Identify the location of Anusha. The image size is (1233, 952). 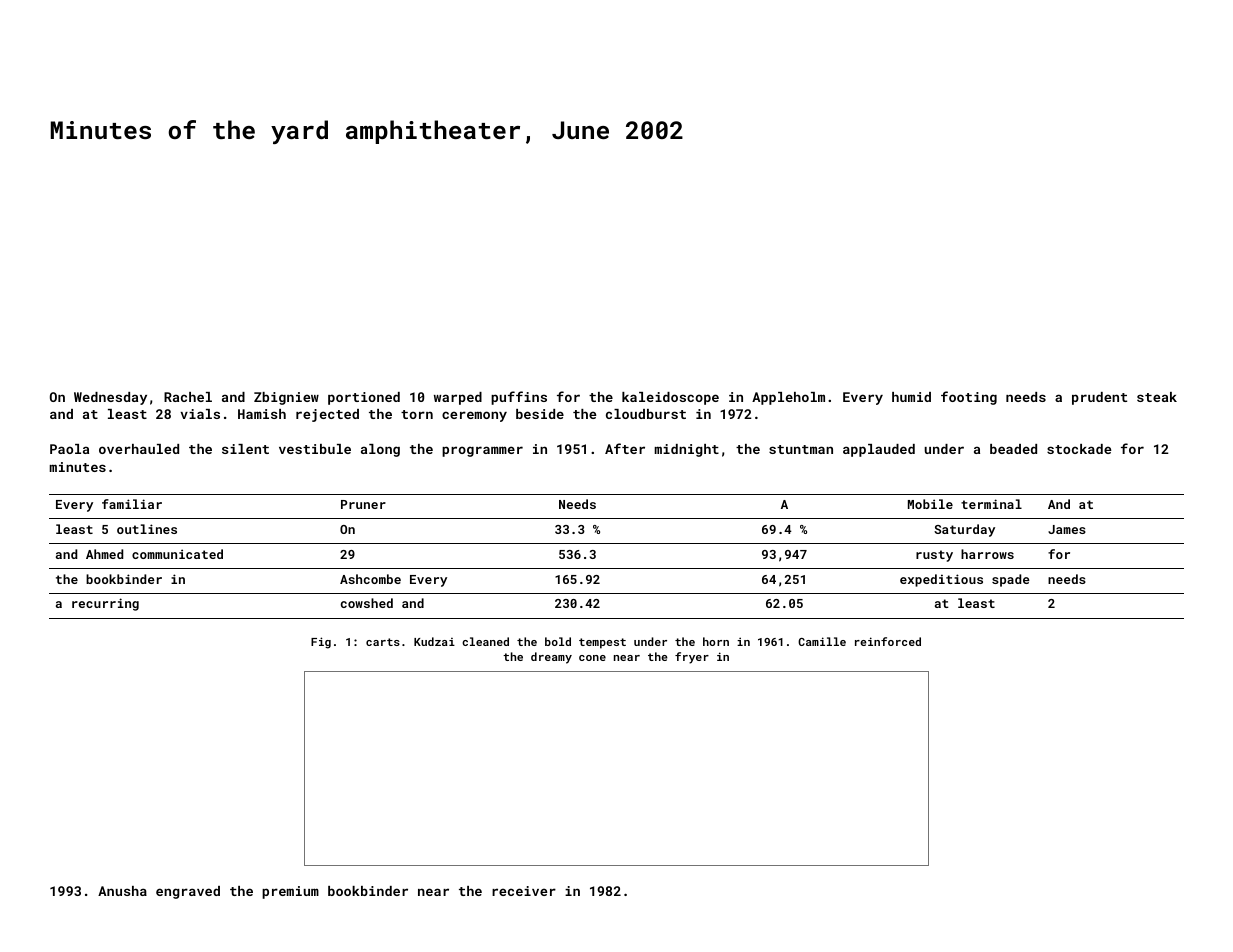
(122, 891).
